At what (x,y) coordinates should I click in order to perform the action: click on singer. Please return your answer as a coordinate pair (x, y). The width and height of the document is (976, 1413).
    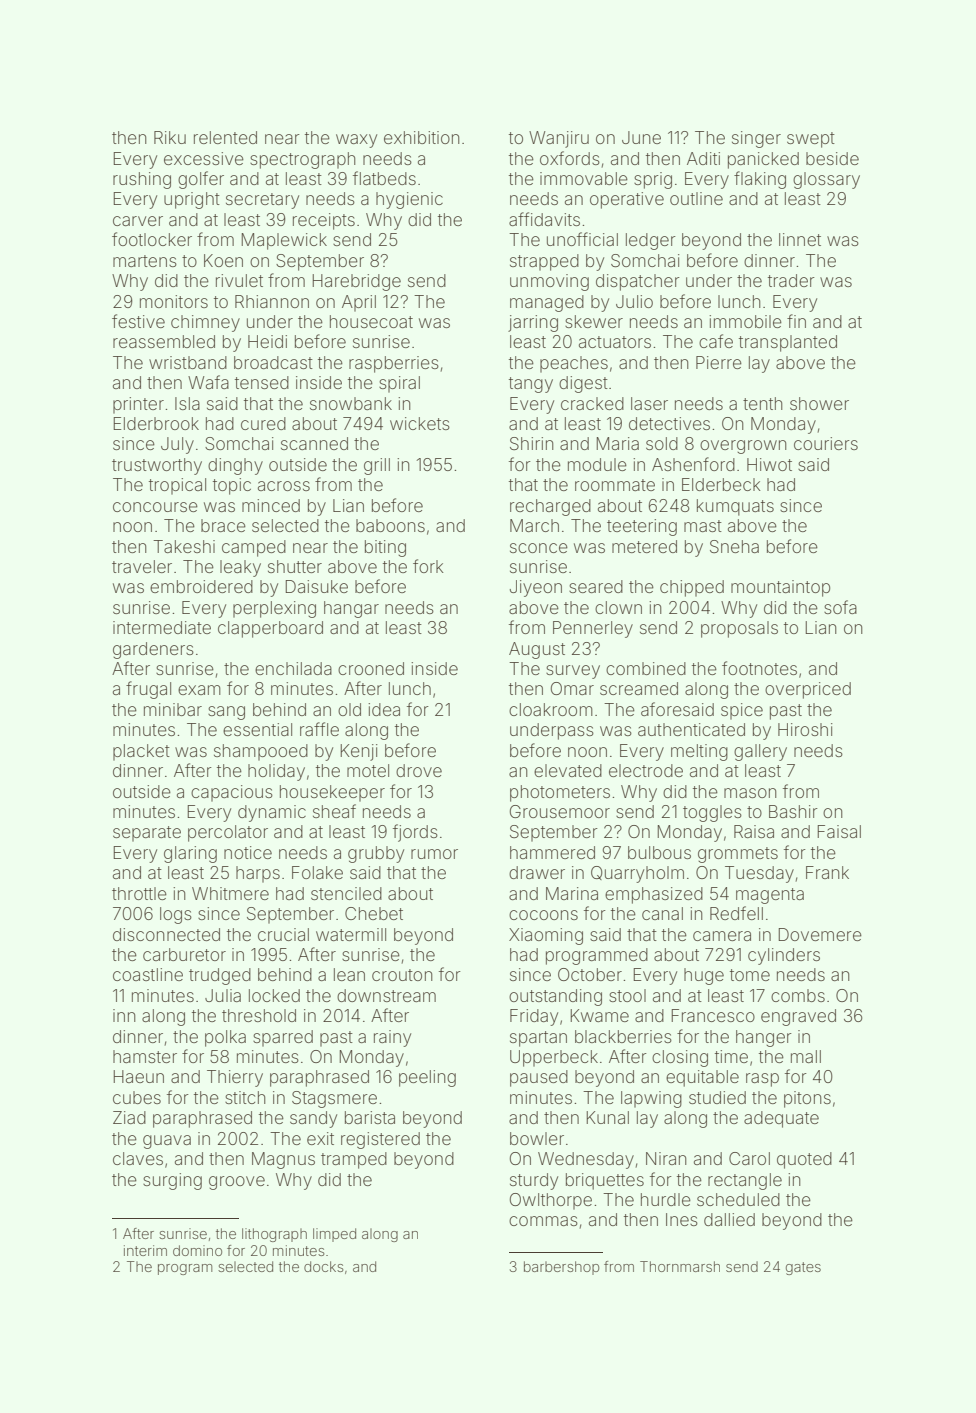
    Looking at the image, I should click on (756, 139).
